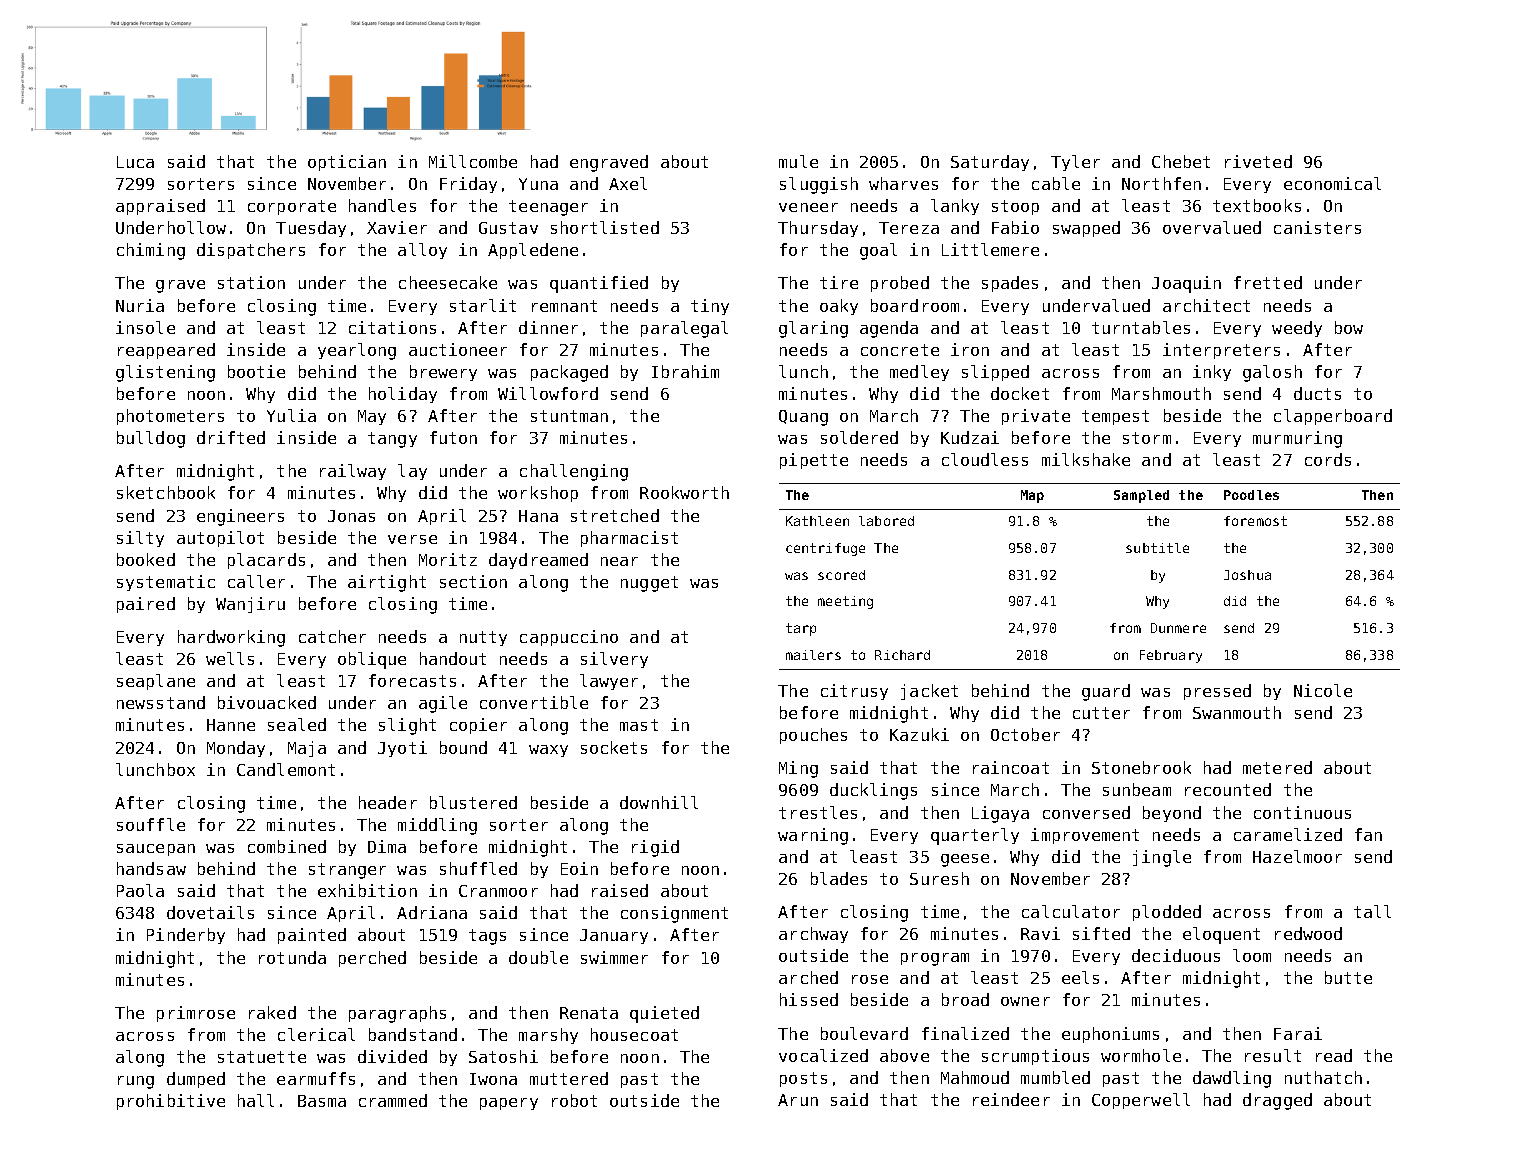  What do you see at coordinates (231, 725) in the screenshot?
I see `Hanne` at bounding box center [231, 725].
